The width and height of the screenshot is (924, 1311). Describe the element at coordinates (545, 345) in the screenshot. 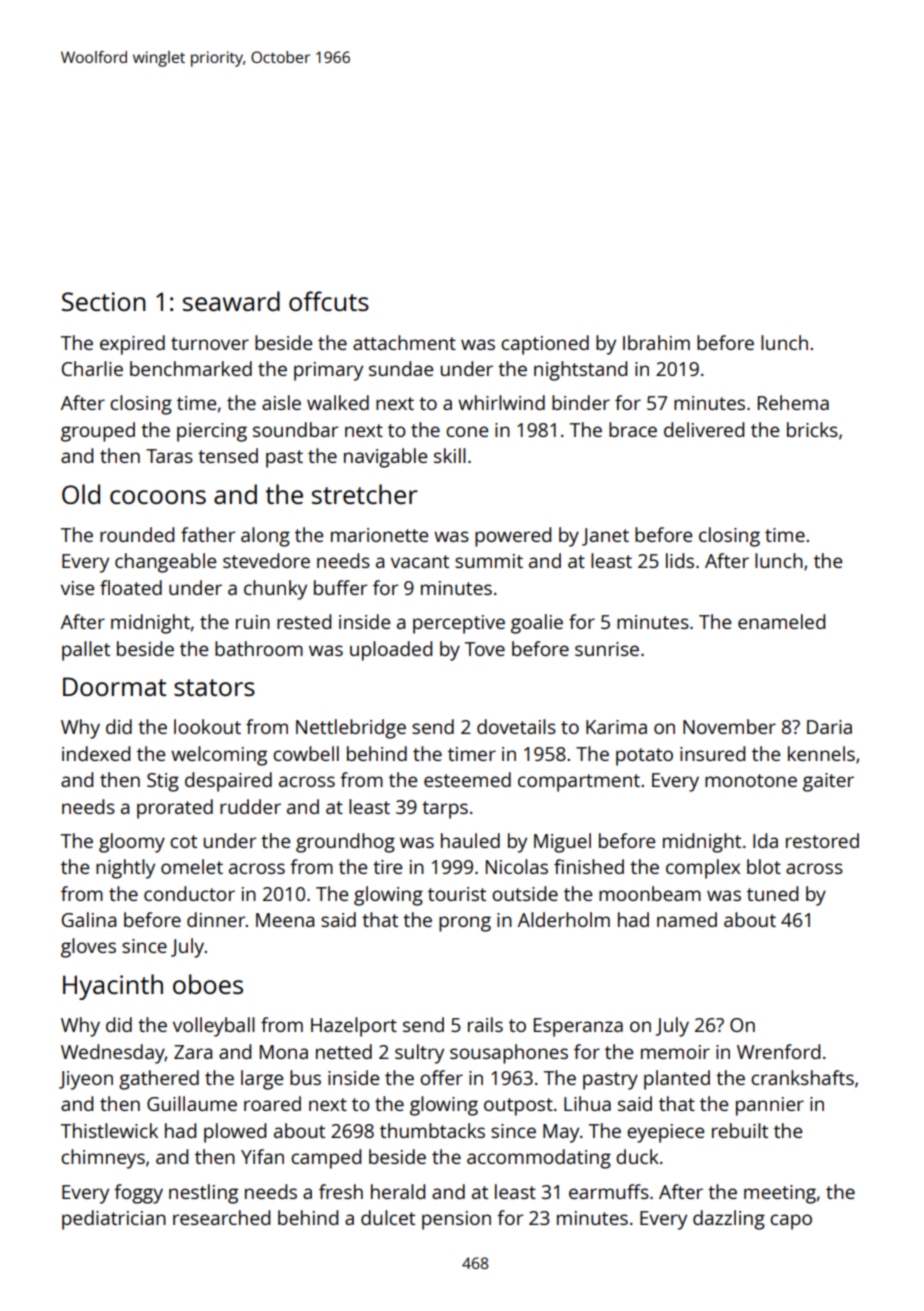

I see `captioned` at that location.
